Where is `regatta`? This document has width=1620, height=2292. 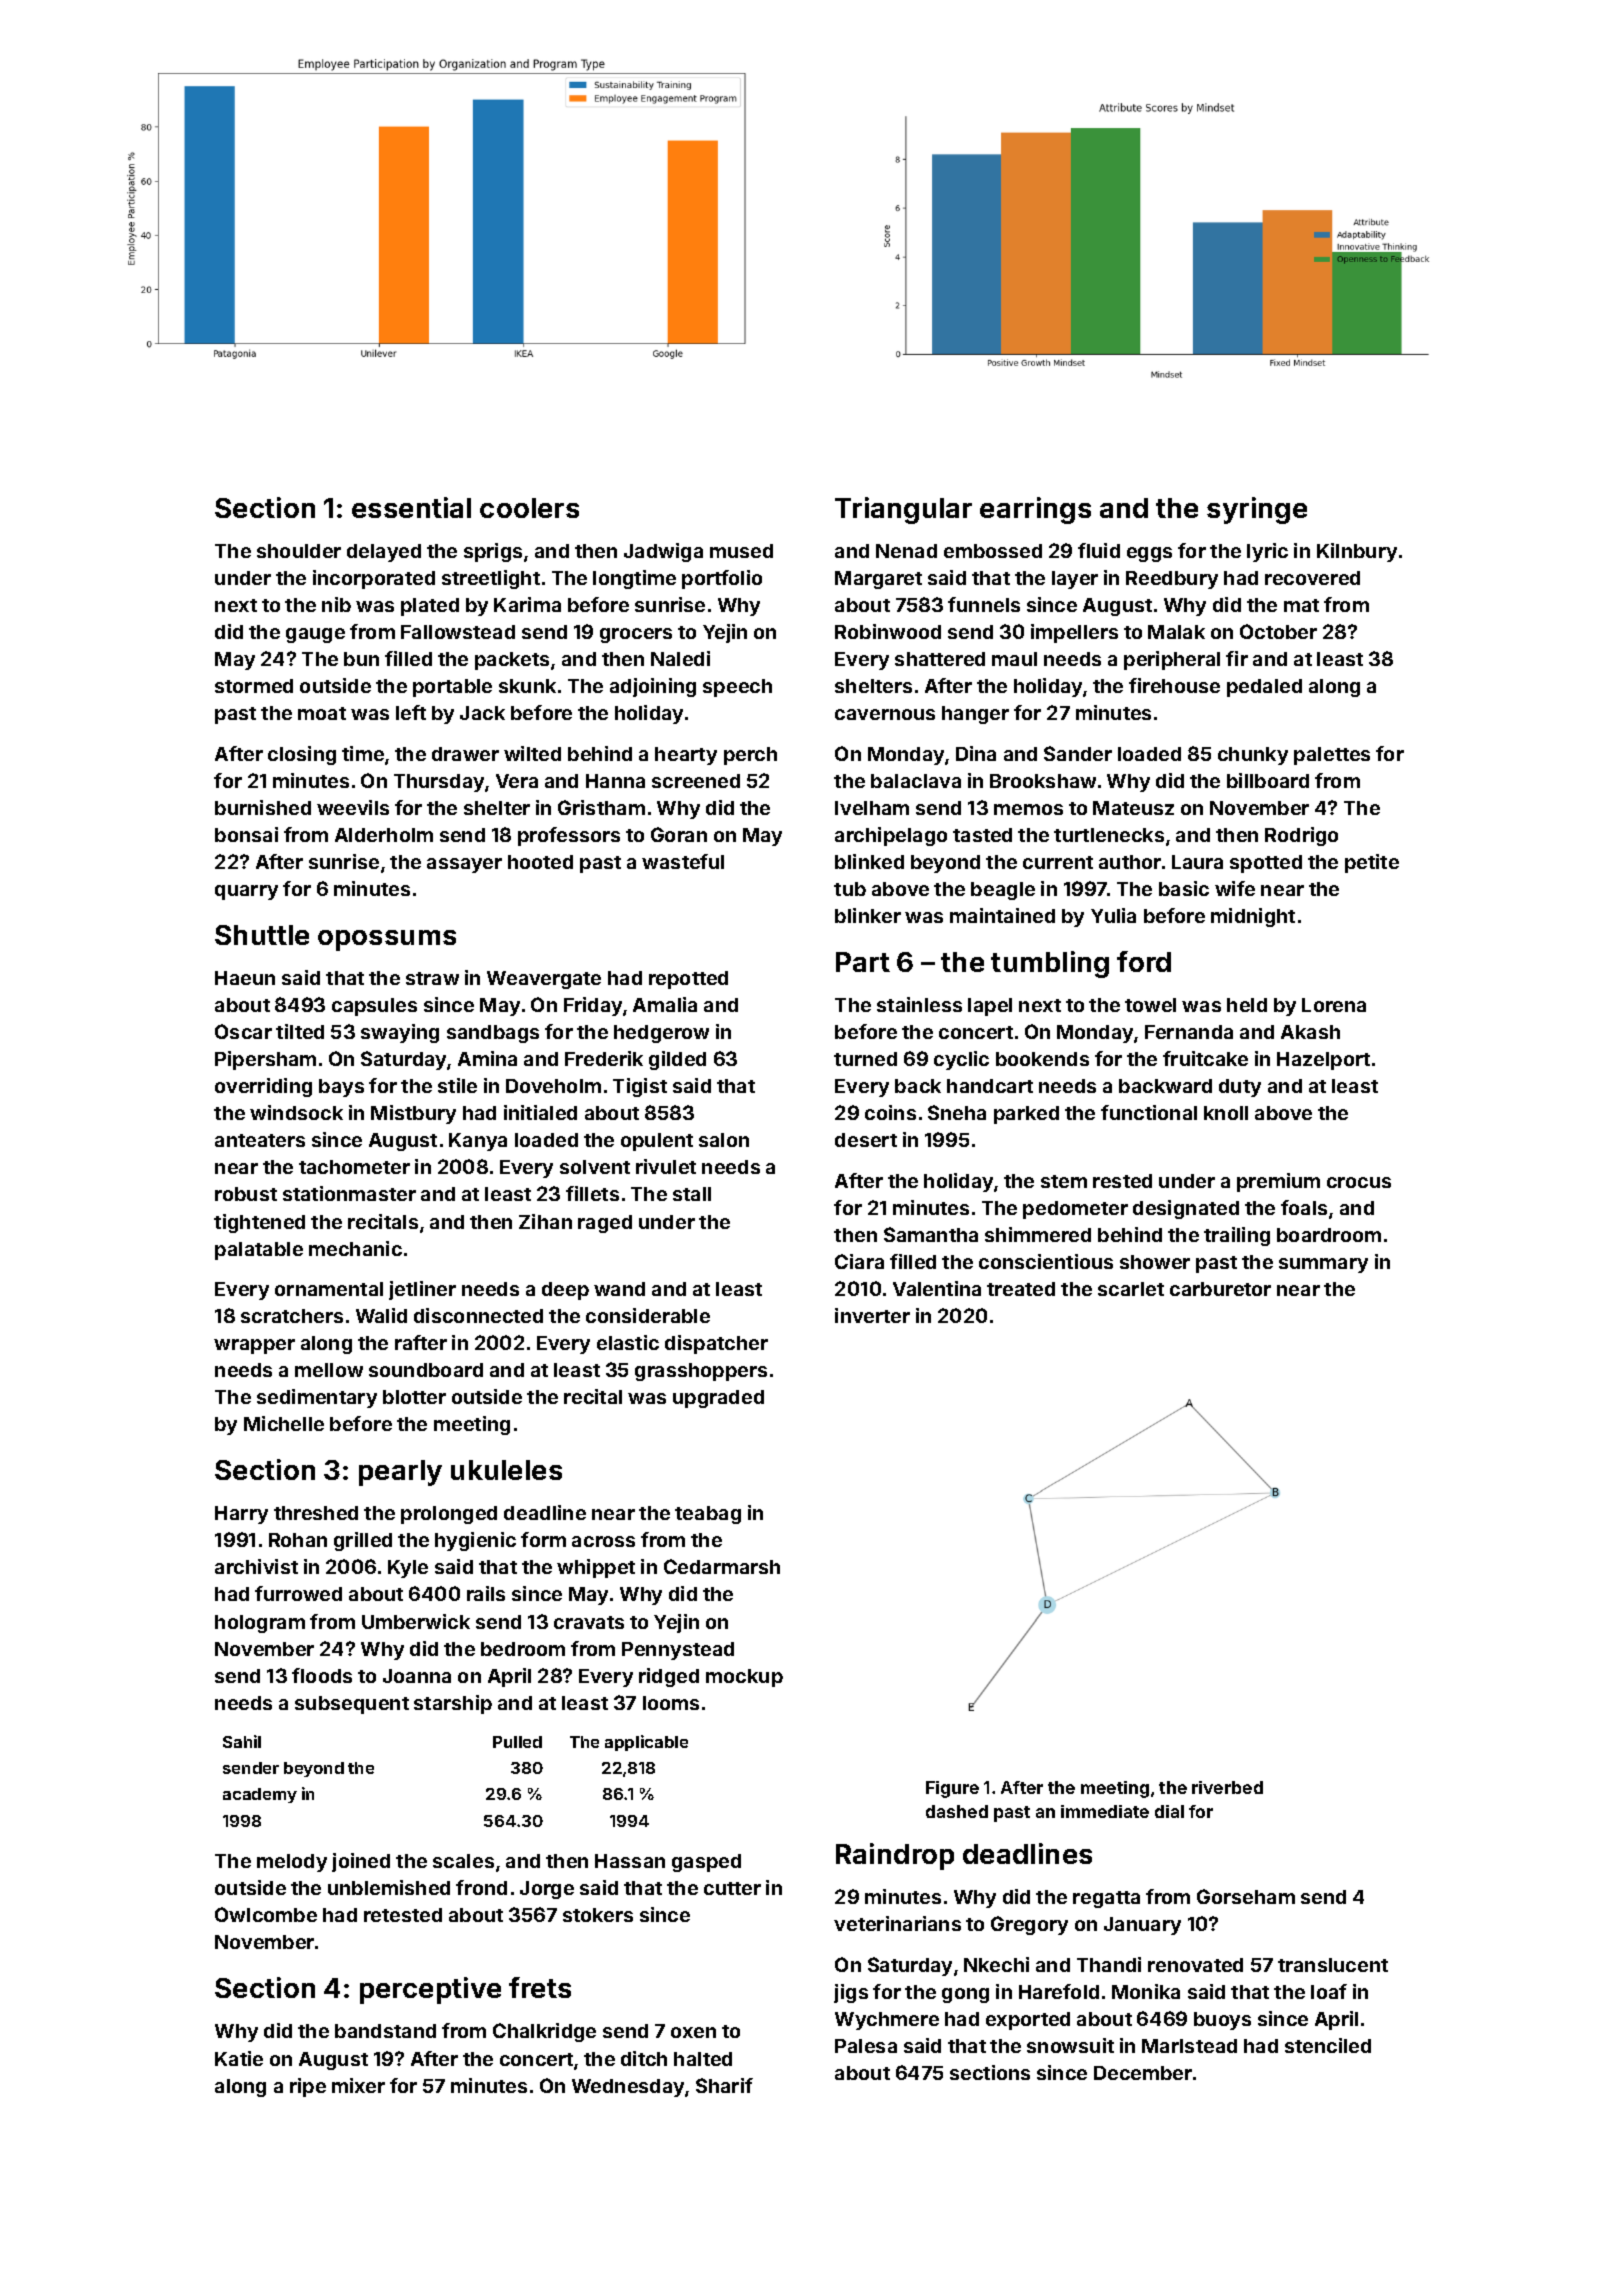 regatta is located at coordinates (1106, 1899).
